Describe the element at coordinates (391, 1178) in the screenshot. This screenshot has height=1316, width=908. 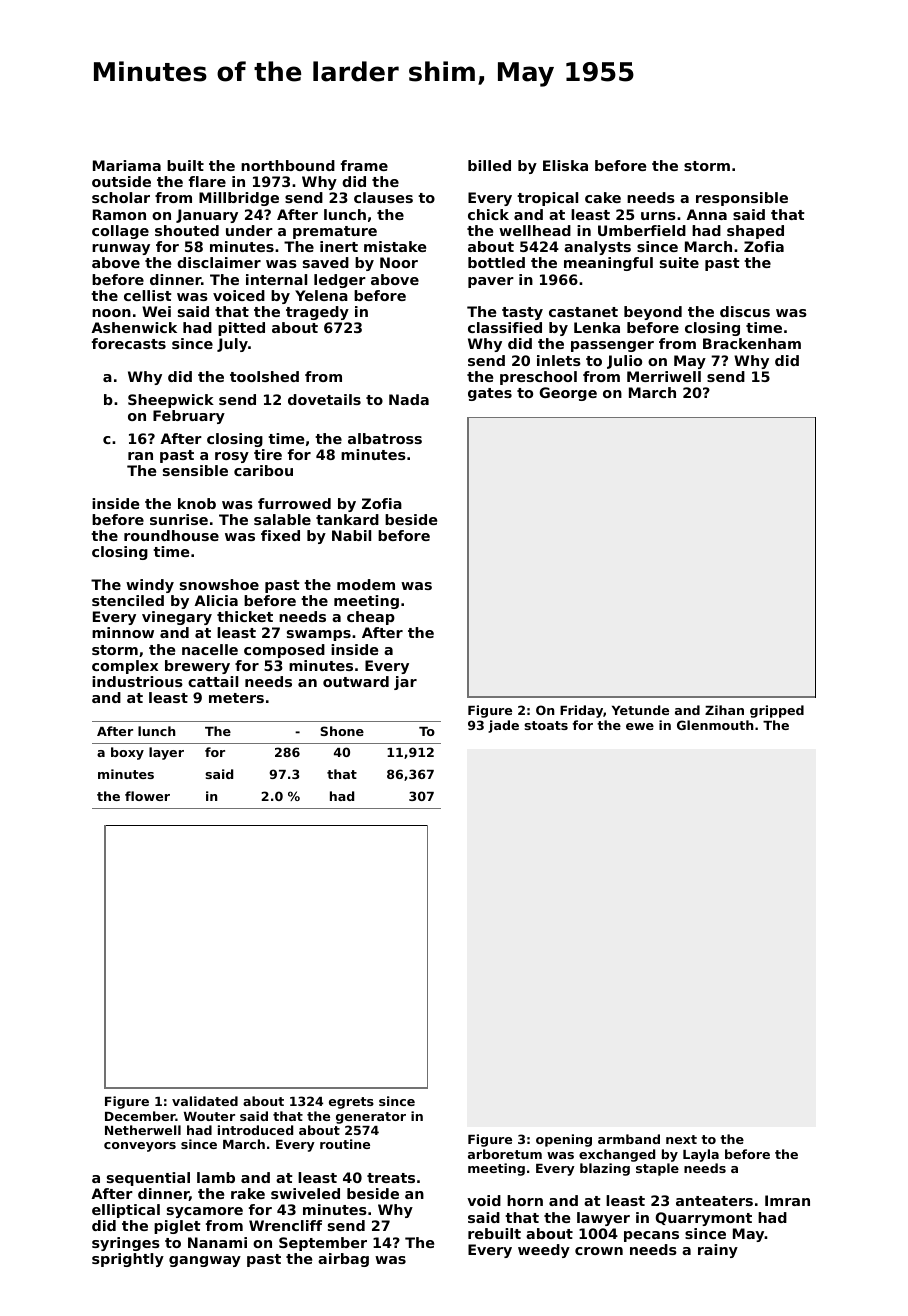
I see `treats` at that location.
